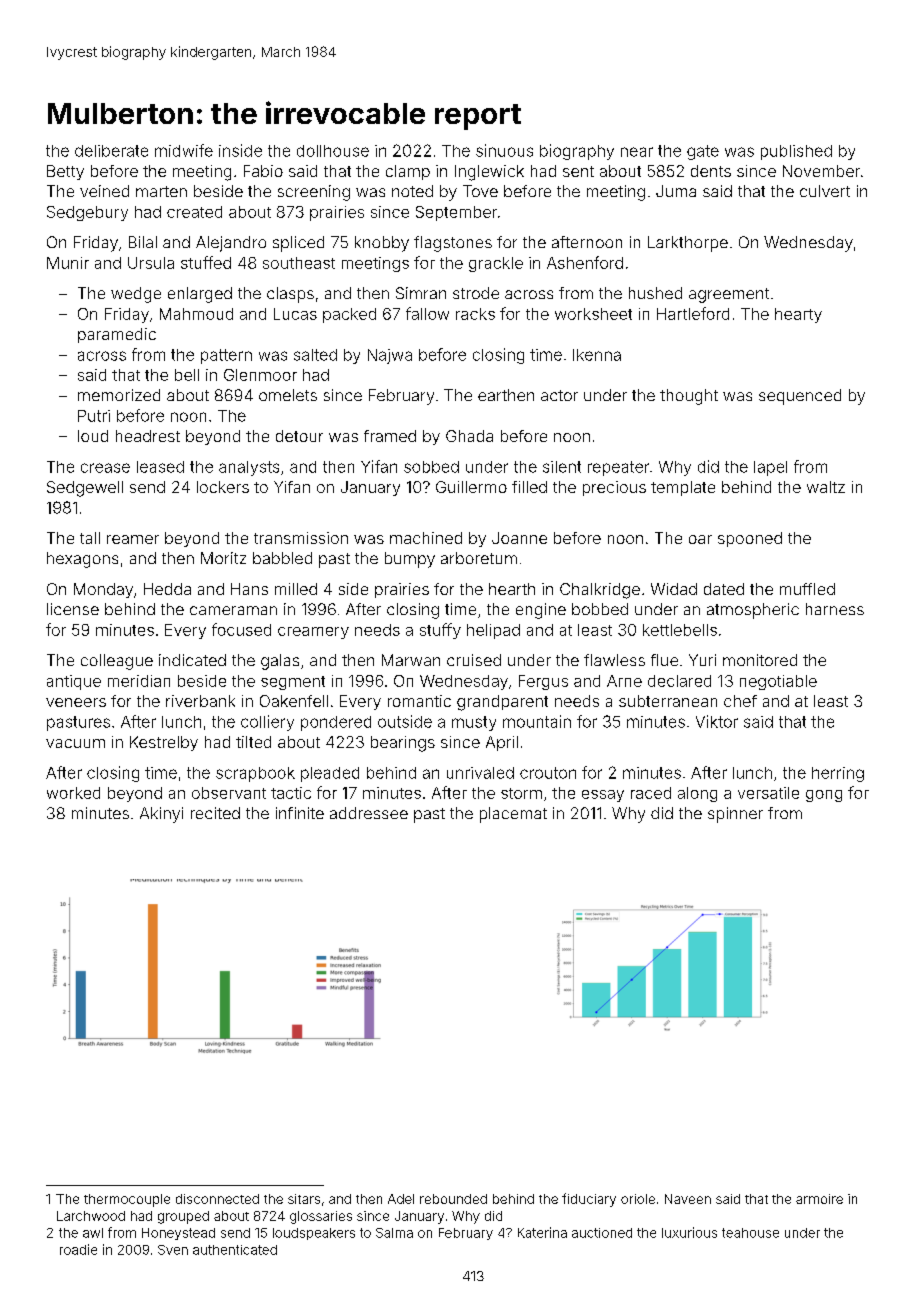 The width and height of the screenshot is (924, 1308). What do you see at coordinates (824, 796) in the screenshot?
I see `gong` at bounding box center [824, 796].
